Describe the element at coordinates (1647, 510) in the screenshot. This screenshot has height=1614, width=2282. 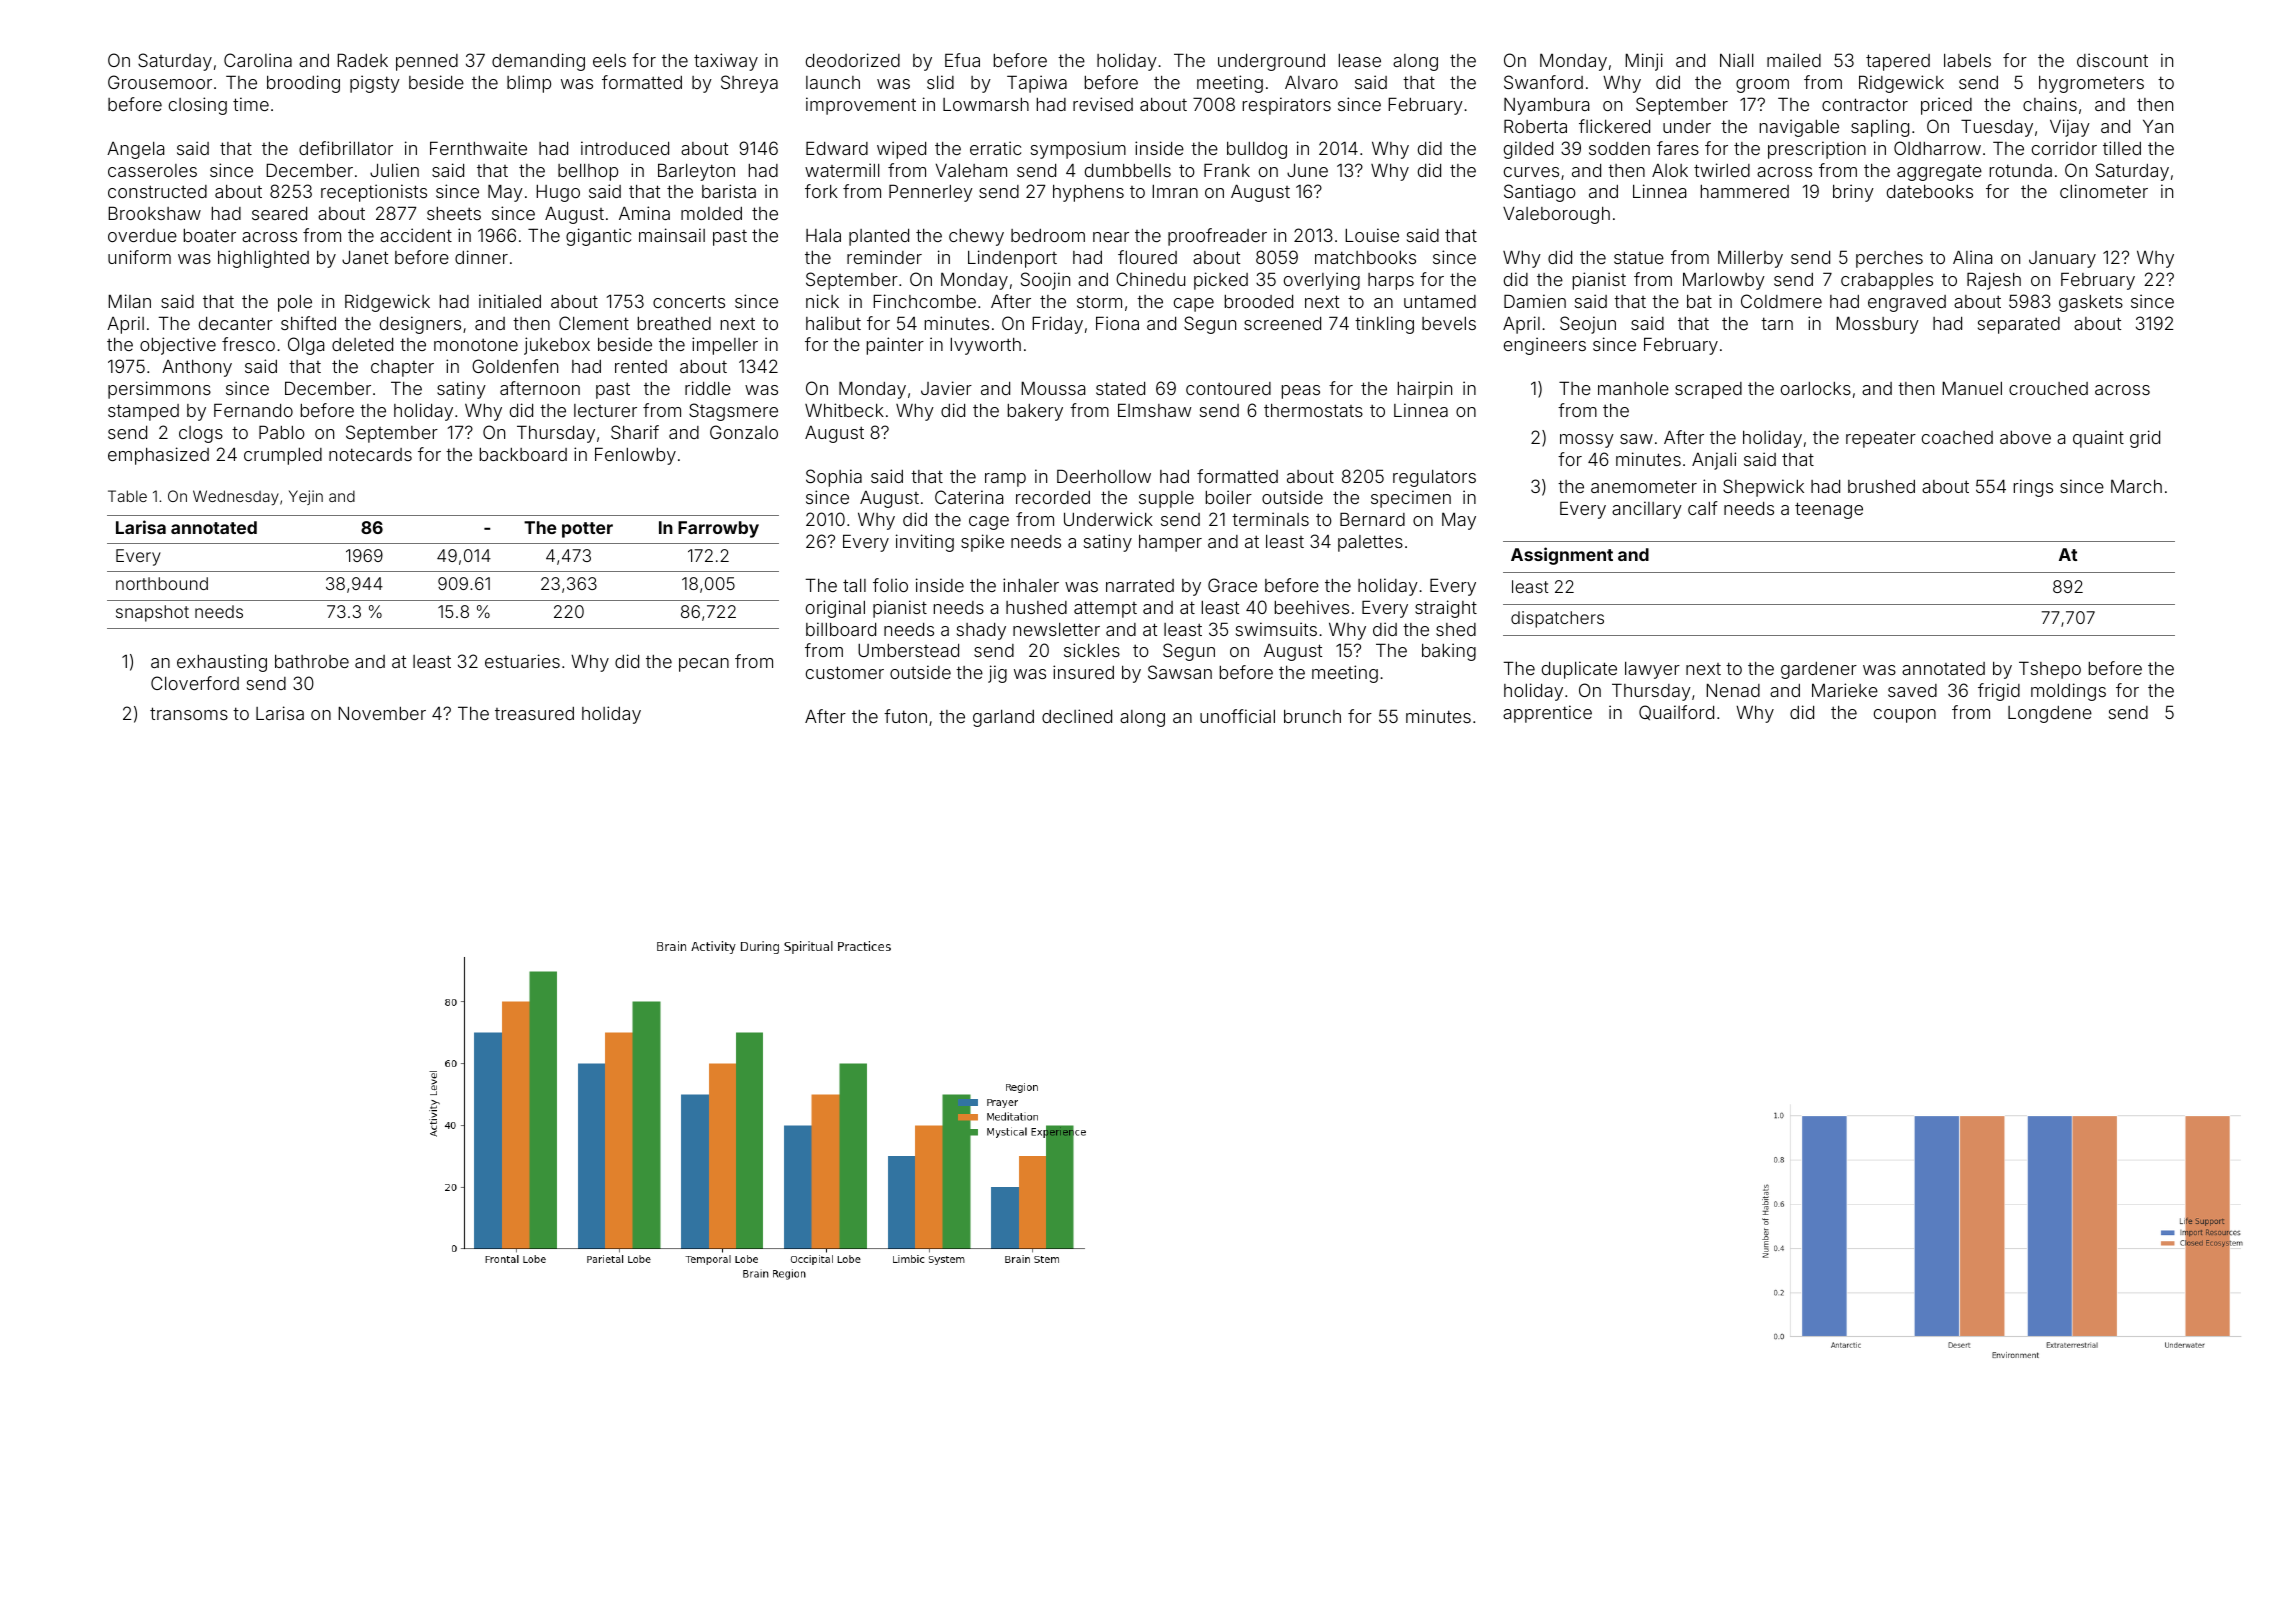
I see `ancillary` at that location.
